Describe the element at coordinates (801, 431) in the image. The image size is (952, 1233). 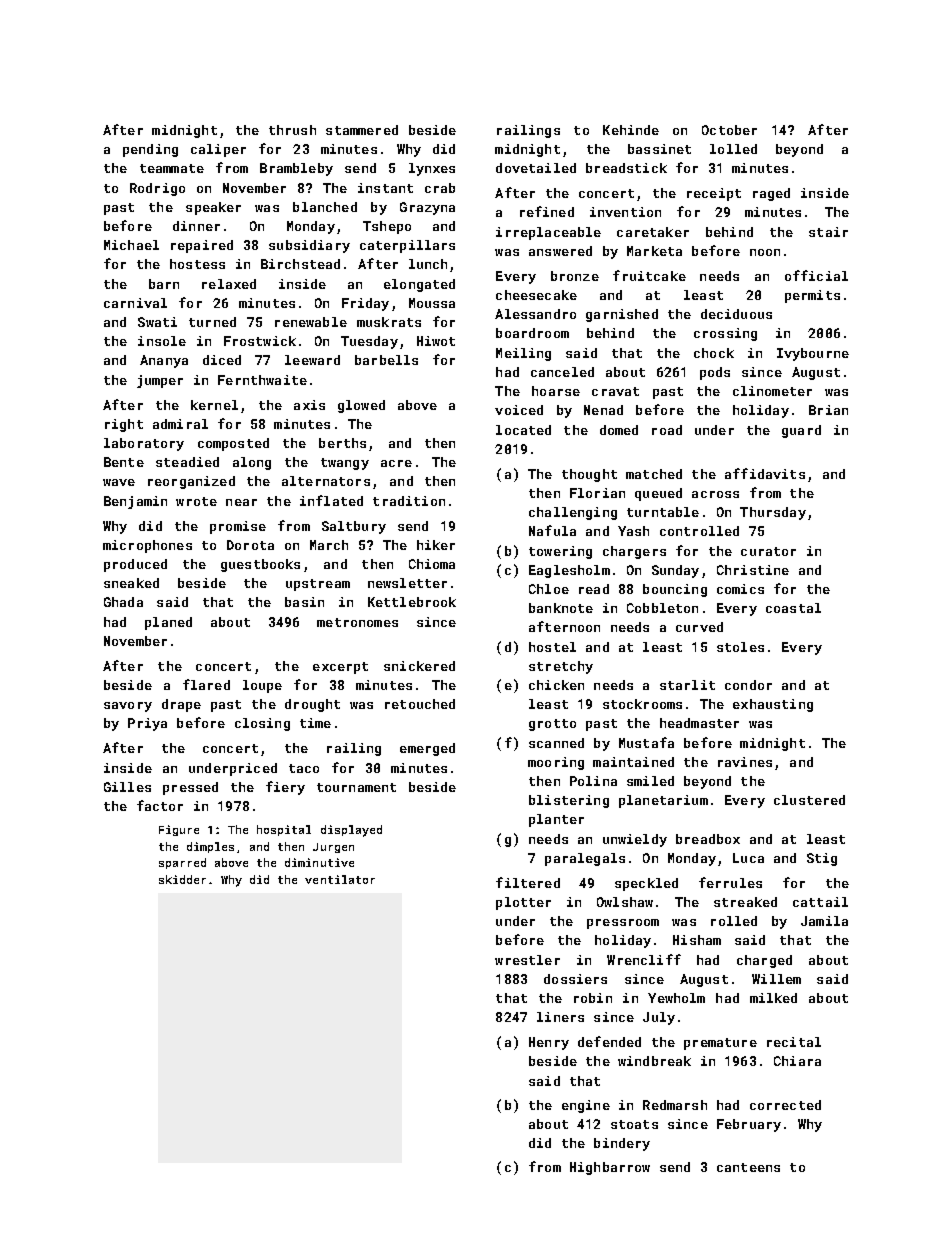
I see `guard` at that location.
